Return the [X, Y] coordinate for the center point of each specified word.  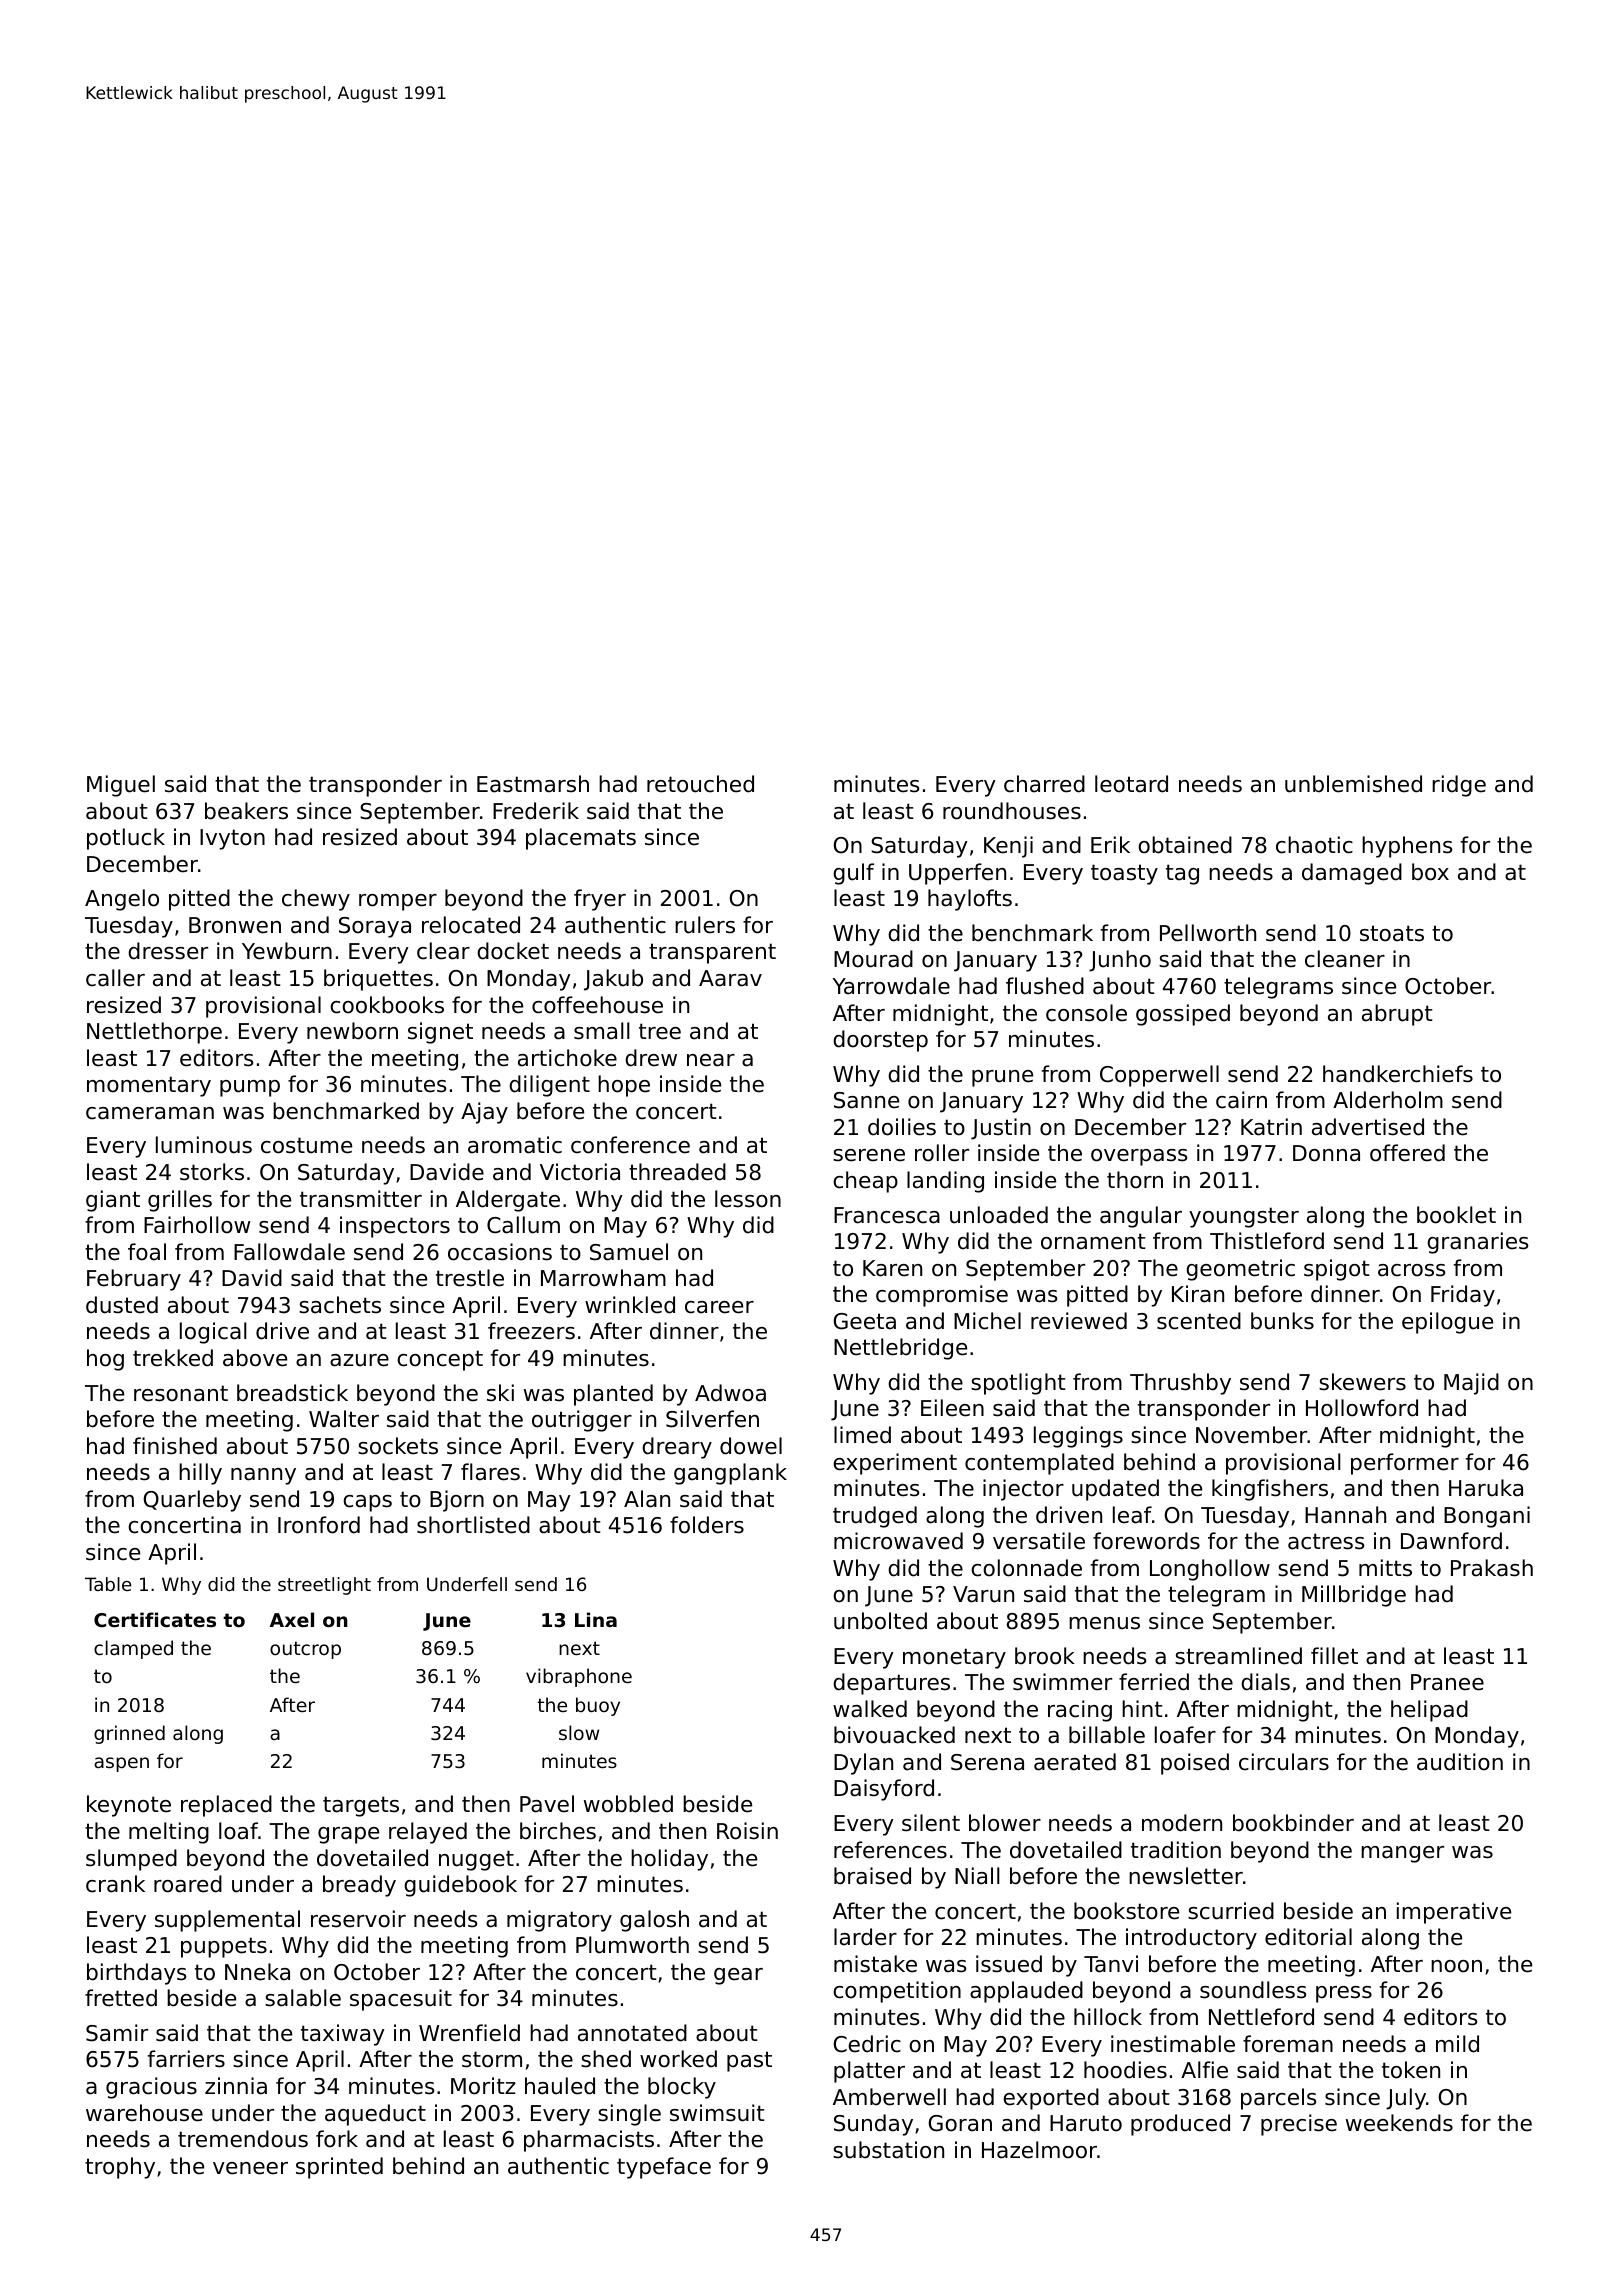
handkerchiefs [1398, 1074]
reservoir [358, 1919]
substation [888, 2150]
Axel [292, 1619]
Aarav [730, 978]
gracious [151, 2088]
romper [398, 902]
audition [1460, 1762]
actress [1326, 1541]
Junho [1120, 961]
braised [872, 1876]
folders [707, 1525]
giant [113, 1201]
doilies [902, 1127]
